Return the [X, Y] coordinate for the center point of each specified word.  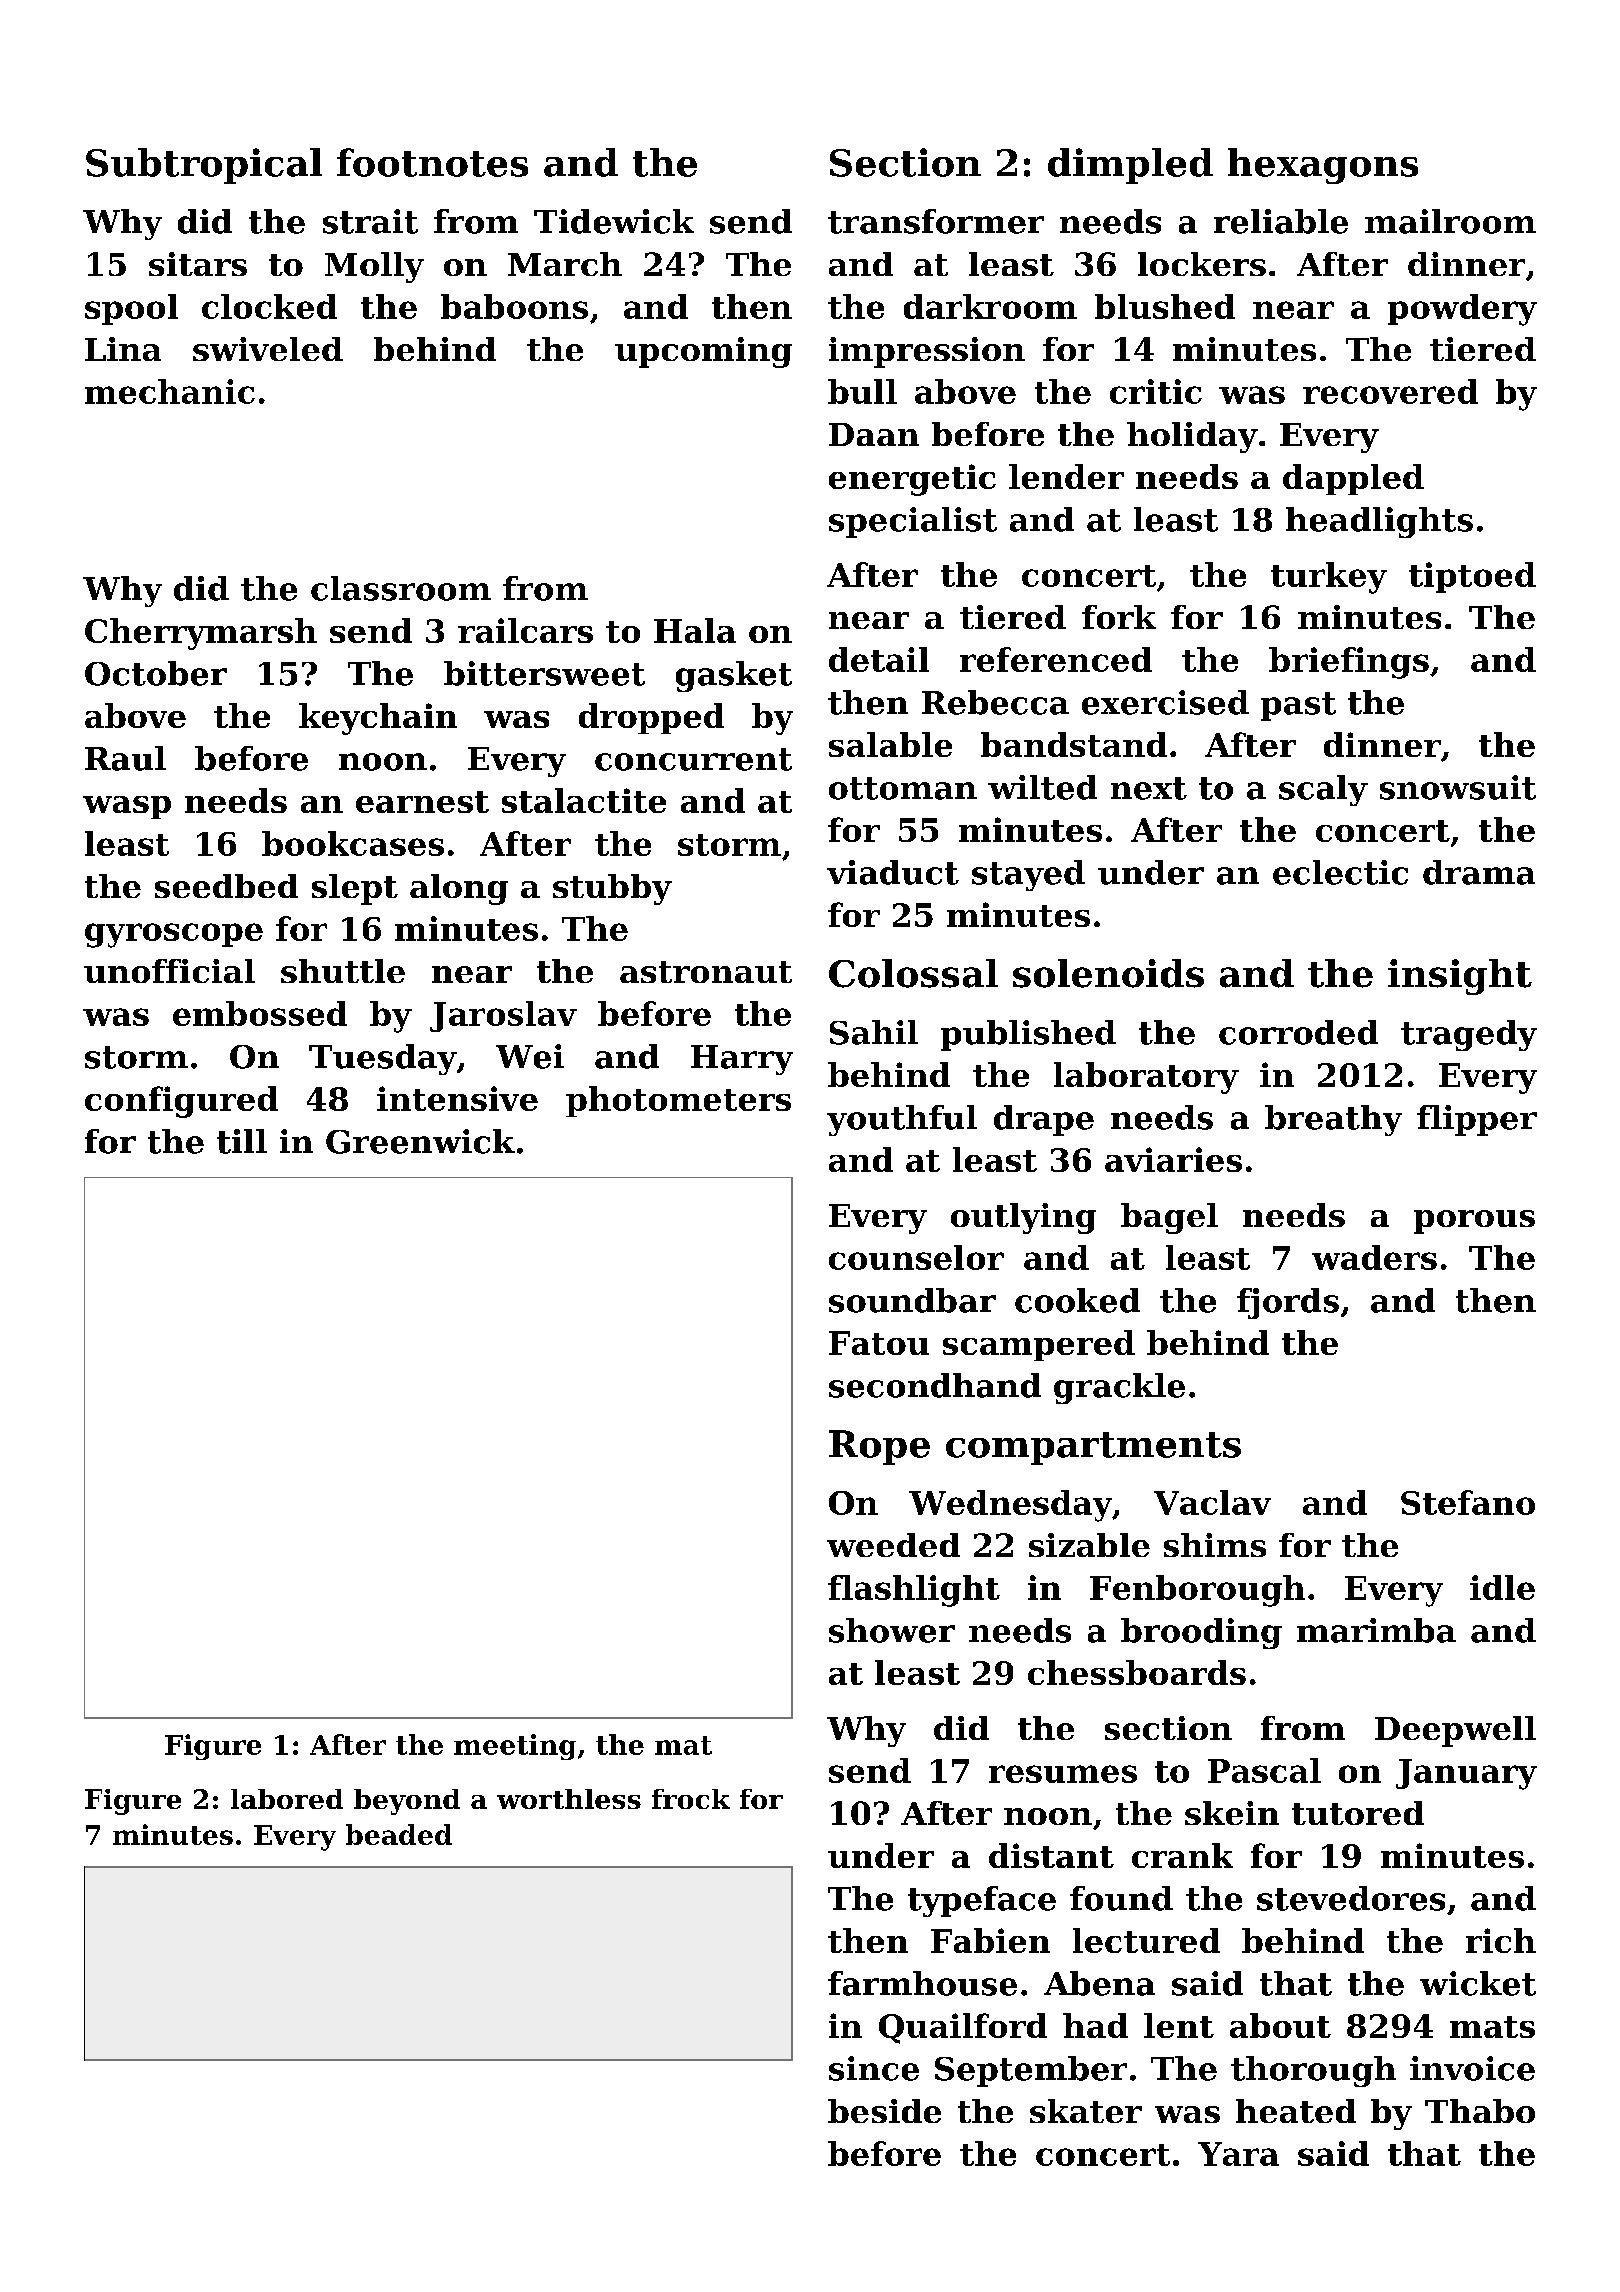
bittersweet [544, 673]
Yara [1238, 2154]
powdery [1462, 310]
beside [884, 2111]
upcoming [703, 352]
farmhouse [922, 1983]
